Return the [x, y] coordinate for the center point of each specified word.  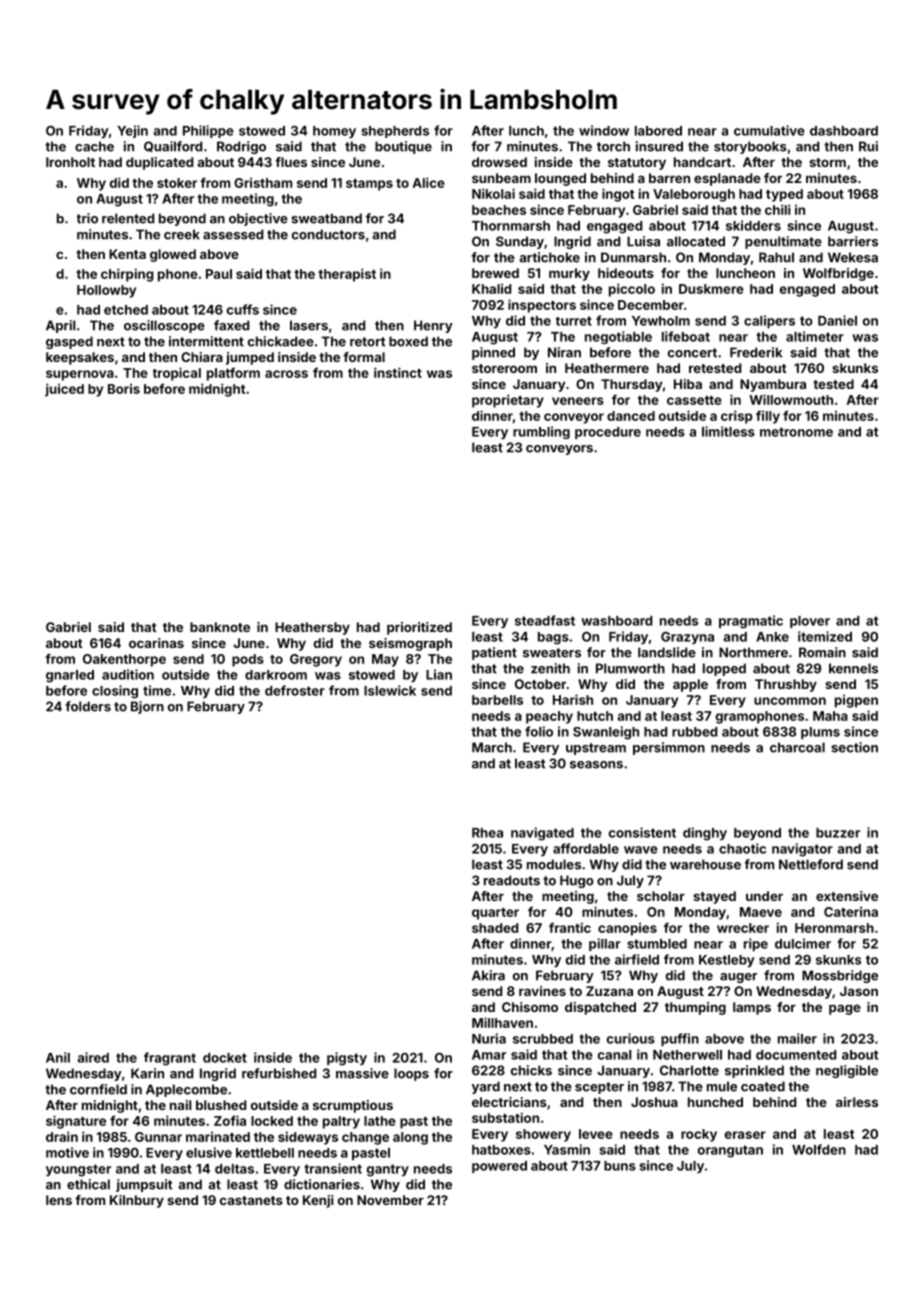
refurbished [279, 1073]
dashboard [844, 131]
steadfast [545, 620]
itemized [825, 636]
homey [334, 132]
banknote [220, 627]
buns [620, 1166]
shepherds [395, 132]
